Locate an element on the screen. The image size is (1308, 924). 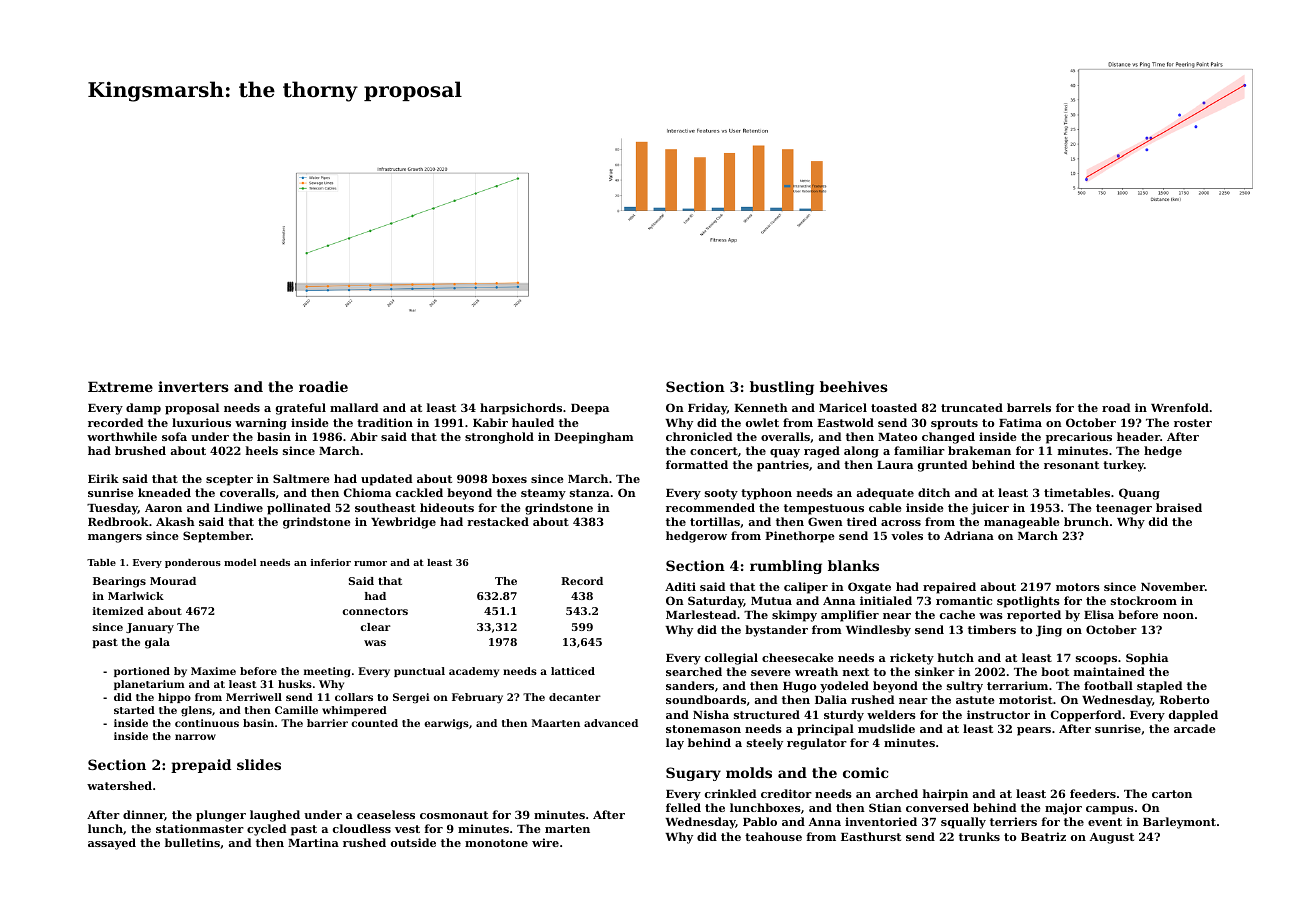
dinner is located at coordinates (143, 814).
